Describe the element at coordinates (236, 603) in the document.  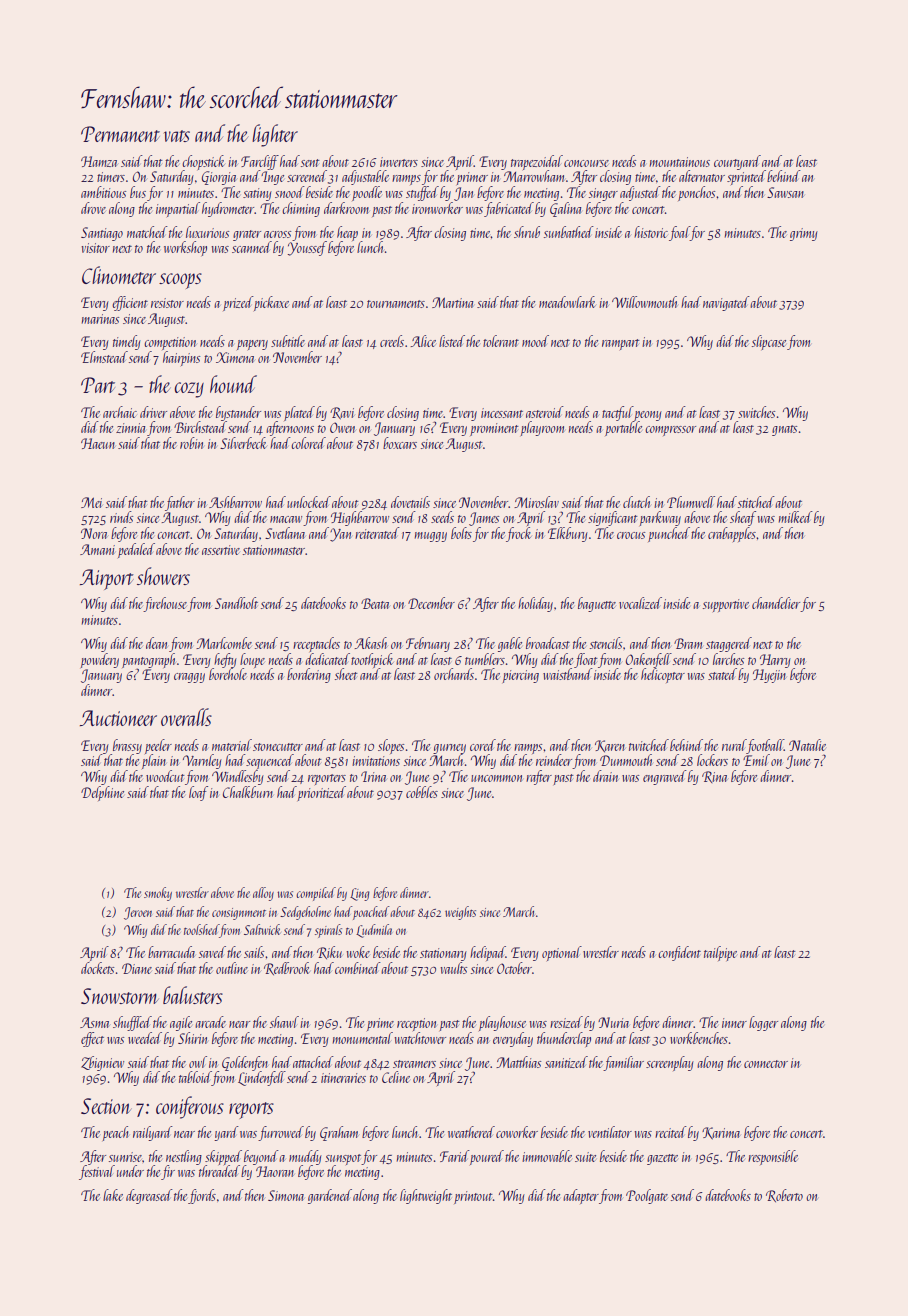
I see `Sandholt` at that location.
